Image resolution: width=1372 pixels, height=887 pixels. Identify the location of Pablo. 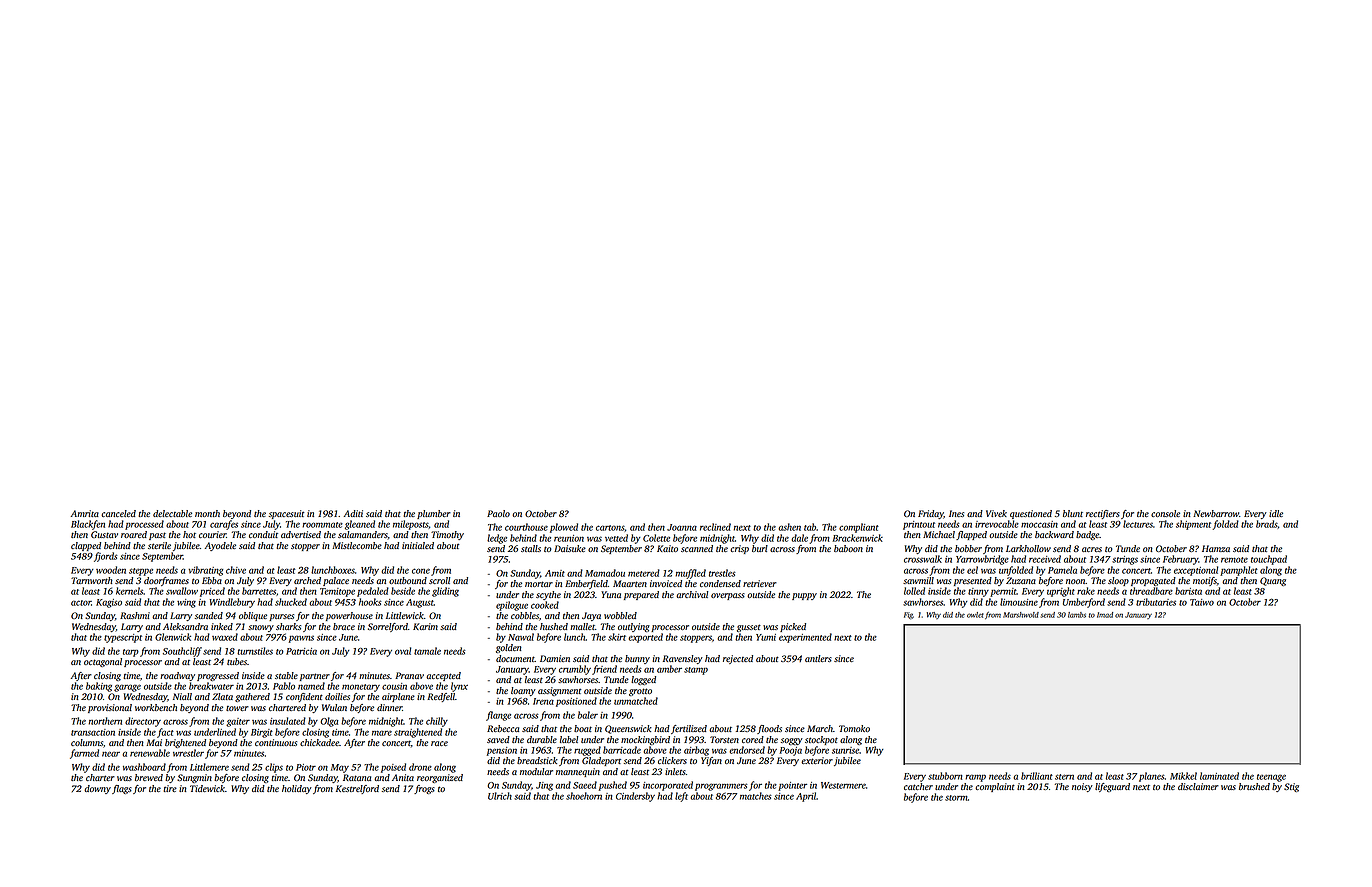
(284, 686).
